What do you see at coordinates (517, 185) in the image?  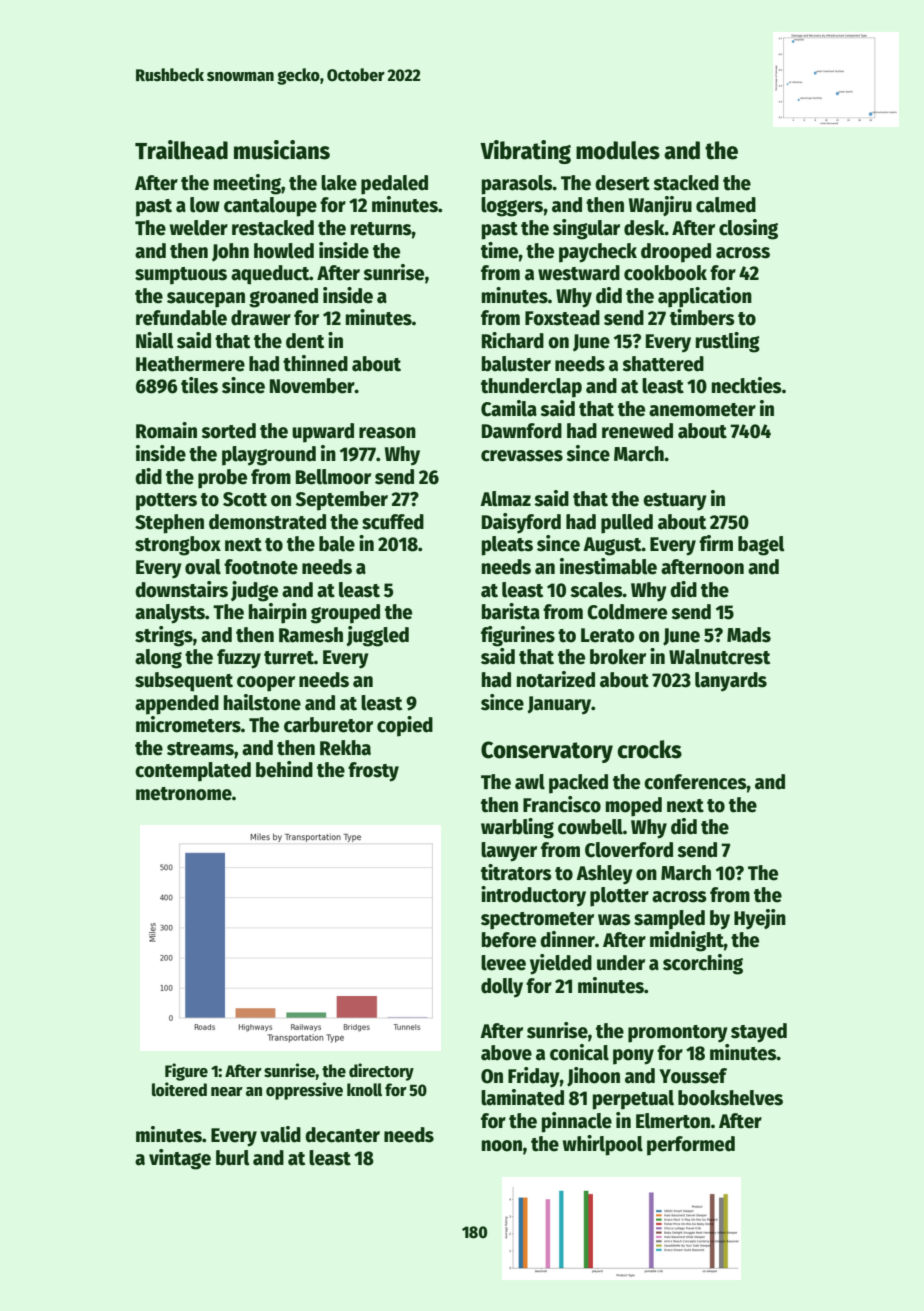 I see `parasols` at bounding box center [517, 185].
